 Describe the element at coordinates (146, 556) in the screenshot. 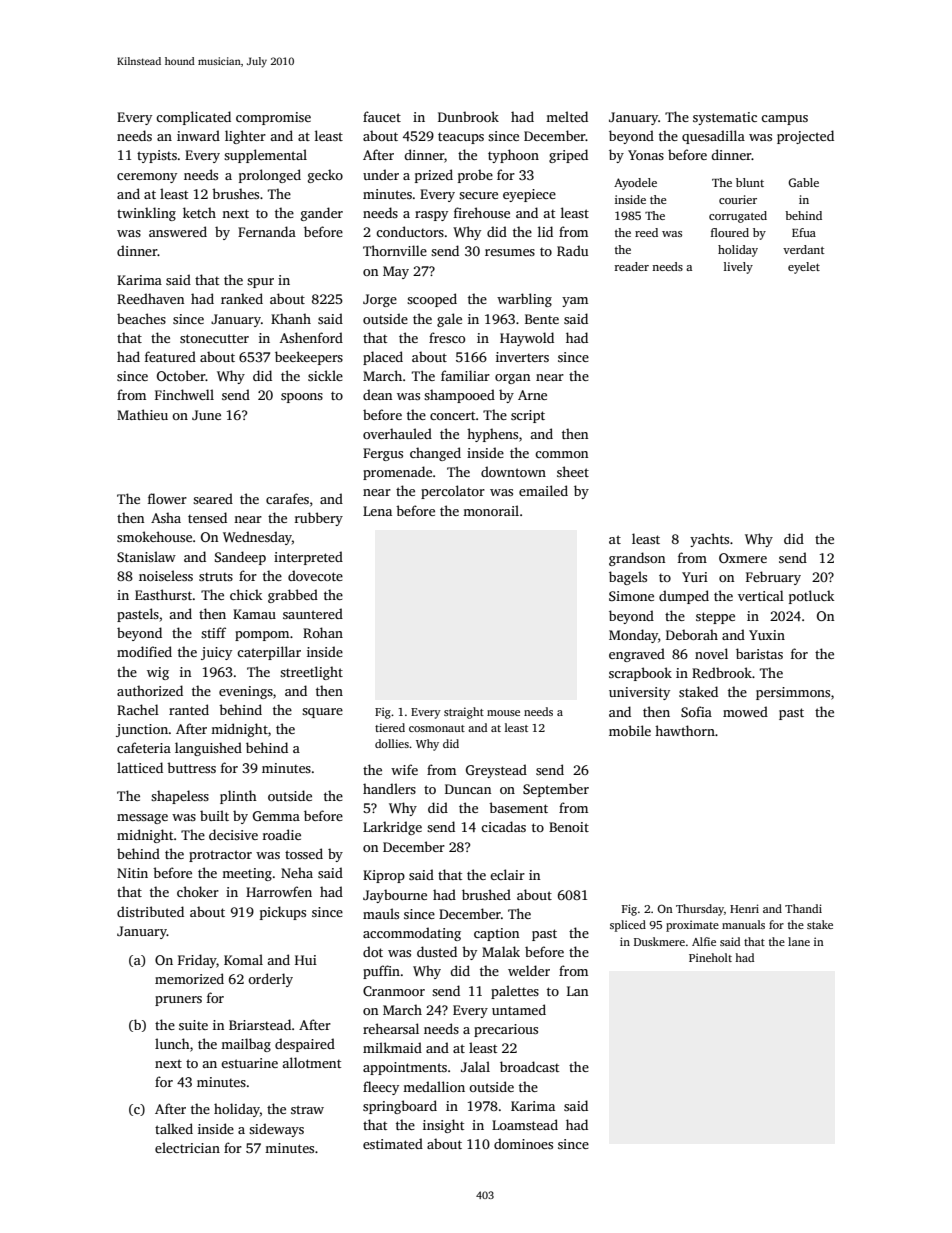

I see `Stanislaw` at that location.
